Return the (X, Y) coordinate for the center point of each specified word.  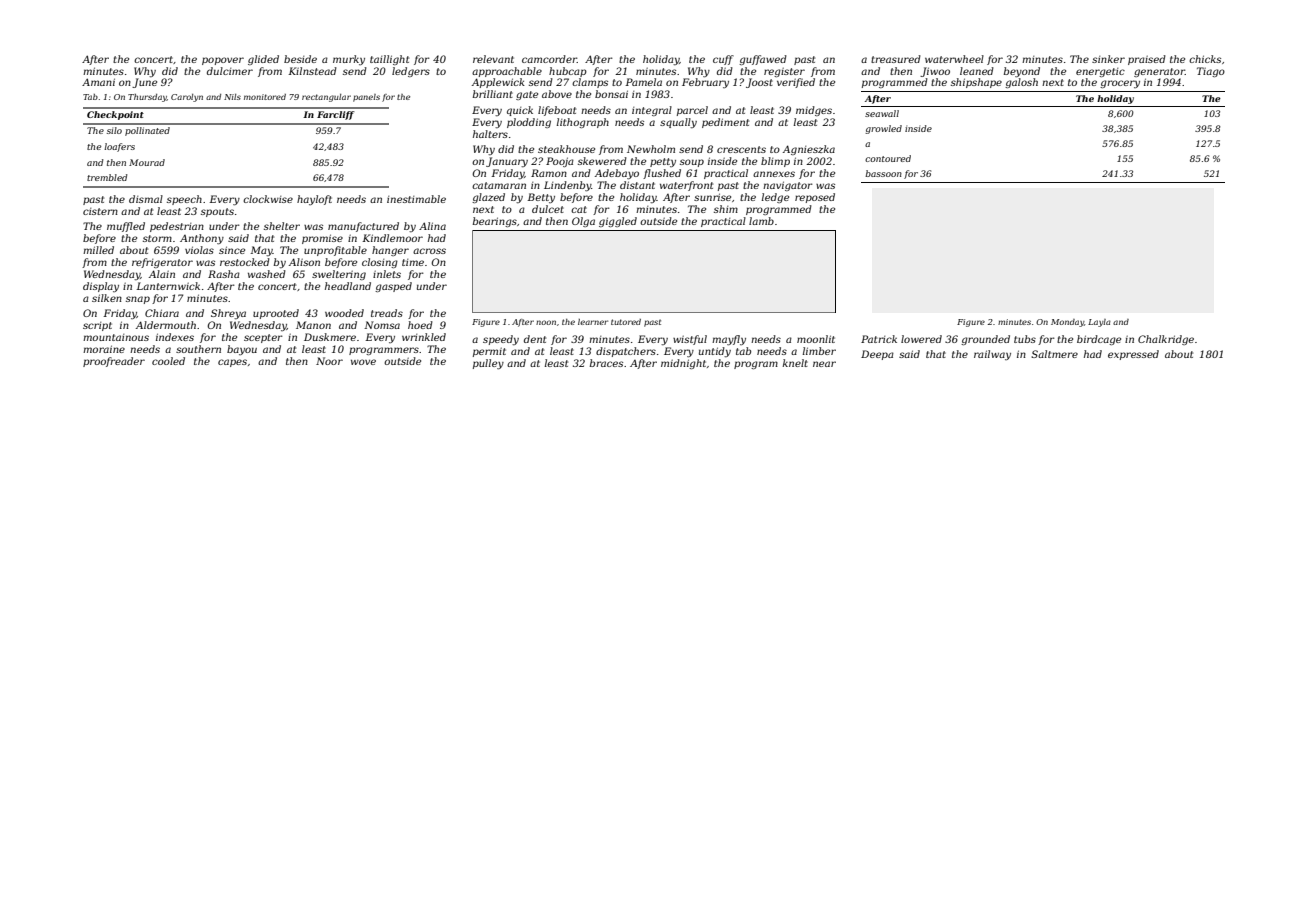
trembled (107, 177)
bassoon (883, 173)
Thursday (147, 98)
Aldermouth (166, 325)
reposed (815, 198)
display (101, 287)
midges (814, 111)
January (507, 162)
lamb (761, 221)
